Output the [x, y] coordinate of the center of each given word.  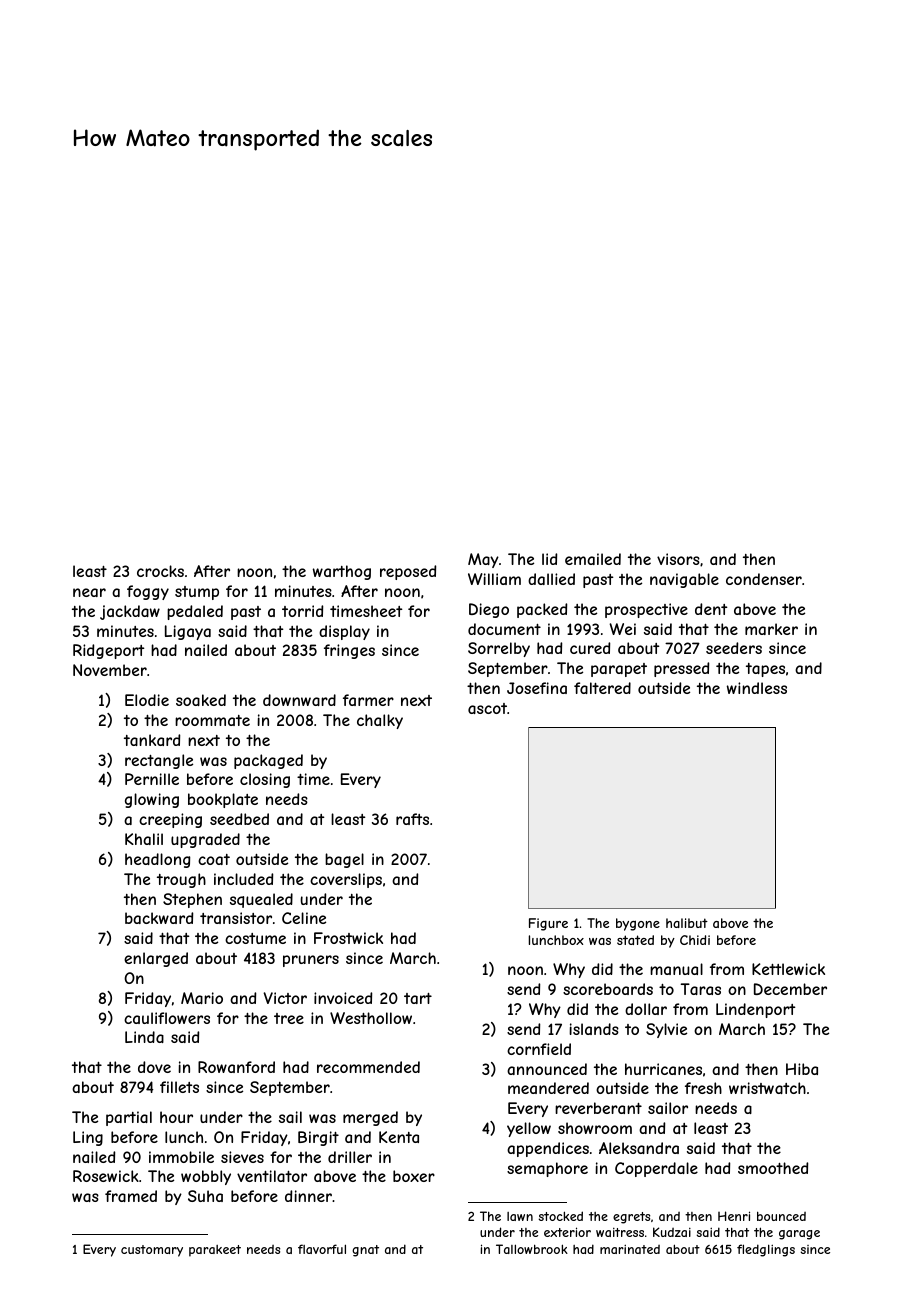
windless [757, 688]
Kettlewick [788, 969]
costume [255, 938]
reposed [408, 572]
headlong [157, 860]
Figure [548, 924]
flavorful [322, 1249]
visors [678, 559]
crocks [160, 571]
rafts [412, 819]
